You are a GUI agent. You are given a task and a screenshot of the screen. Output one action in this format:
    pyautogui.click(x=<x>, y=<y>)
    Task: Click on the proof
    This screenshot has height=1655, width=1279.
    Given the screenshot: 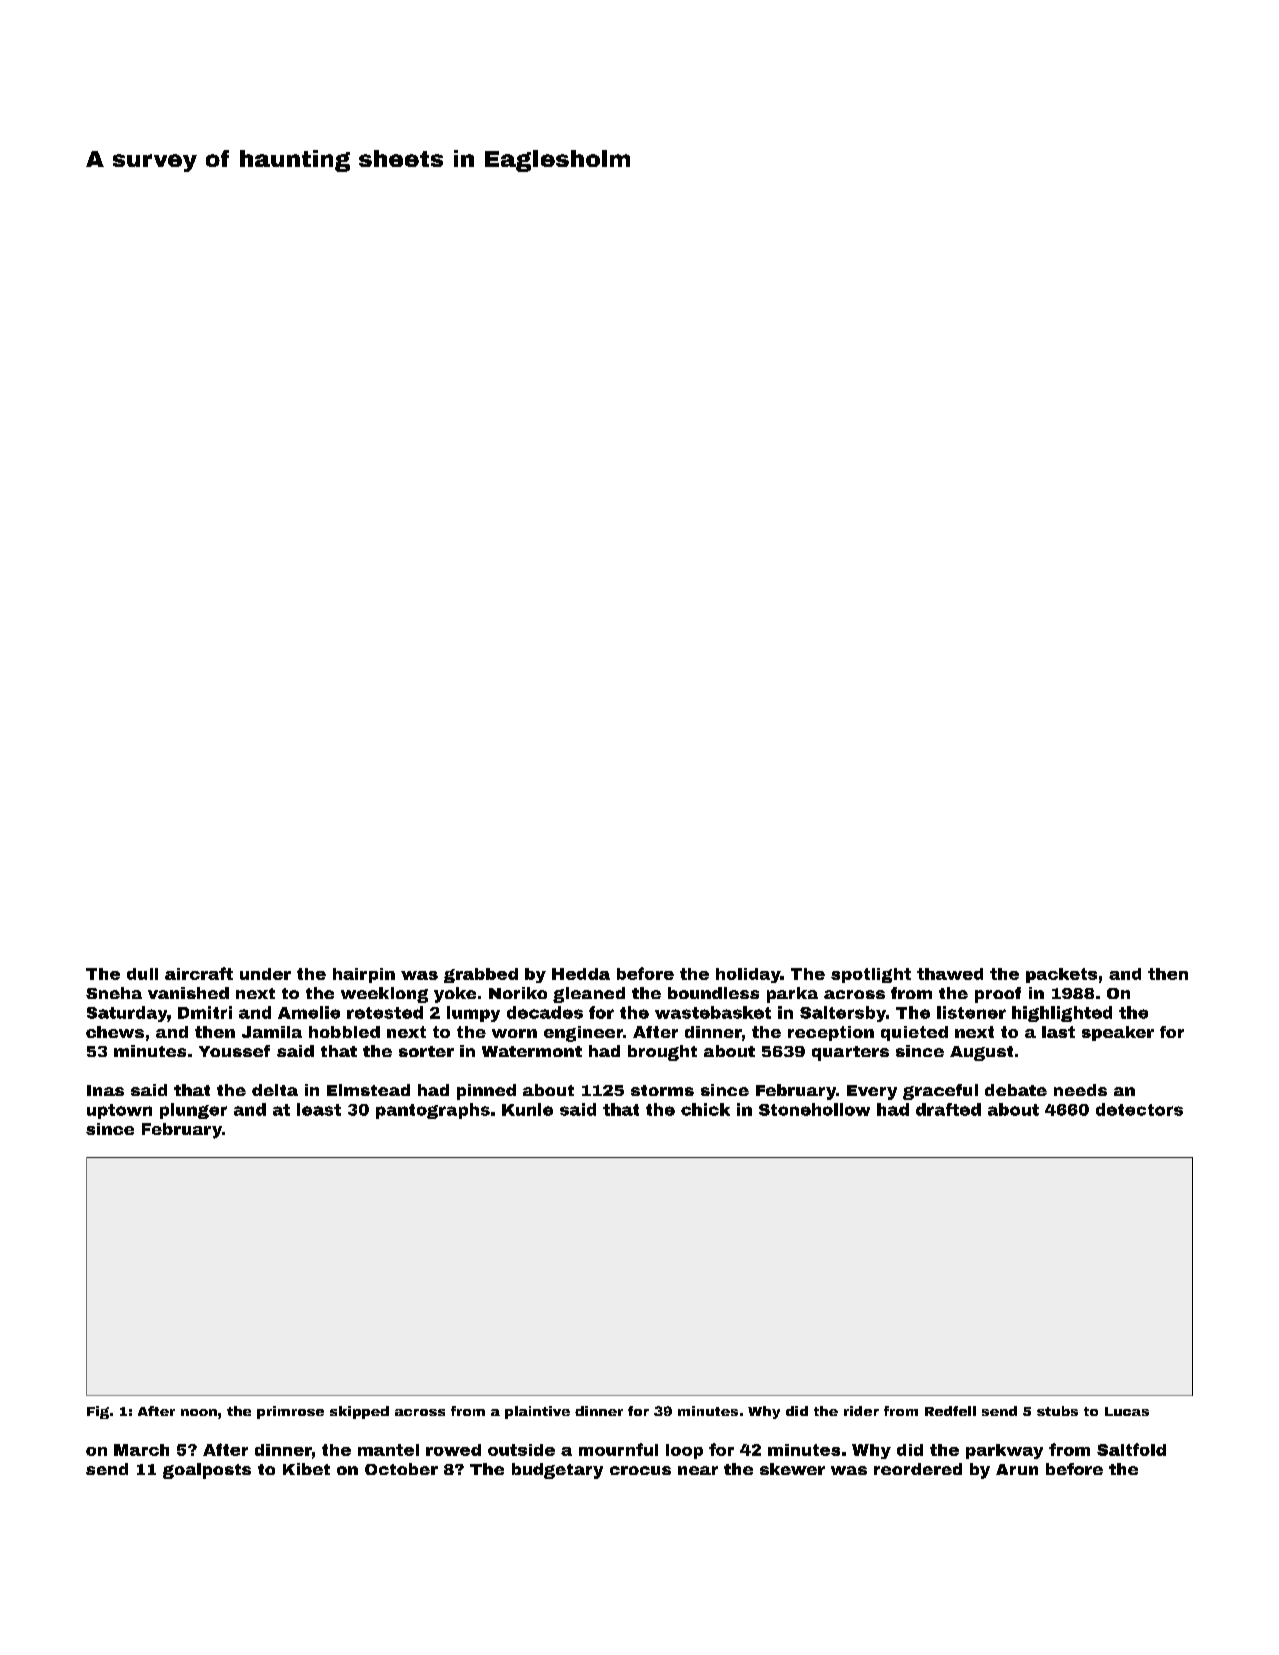 What is the action you would take?
    pyautogui.click(x=998, y=995)
